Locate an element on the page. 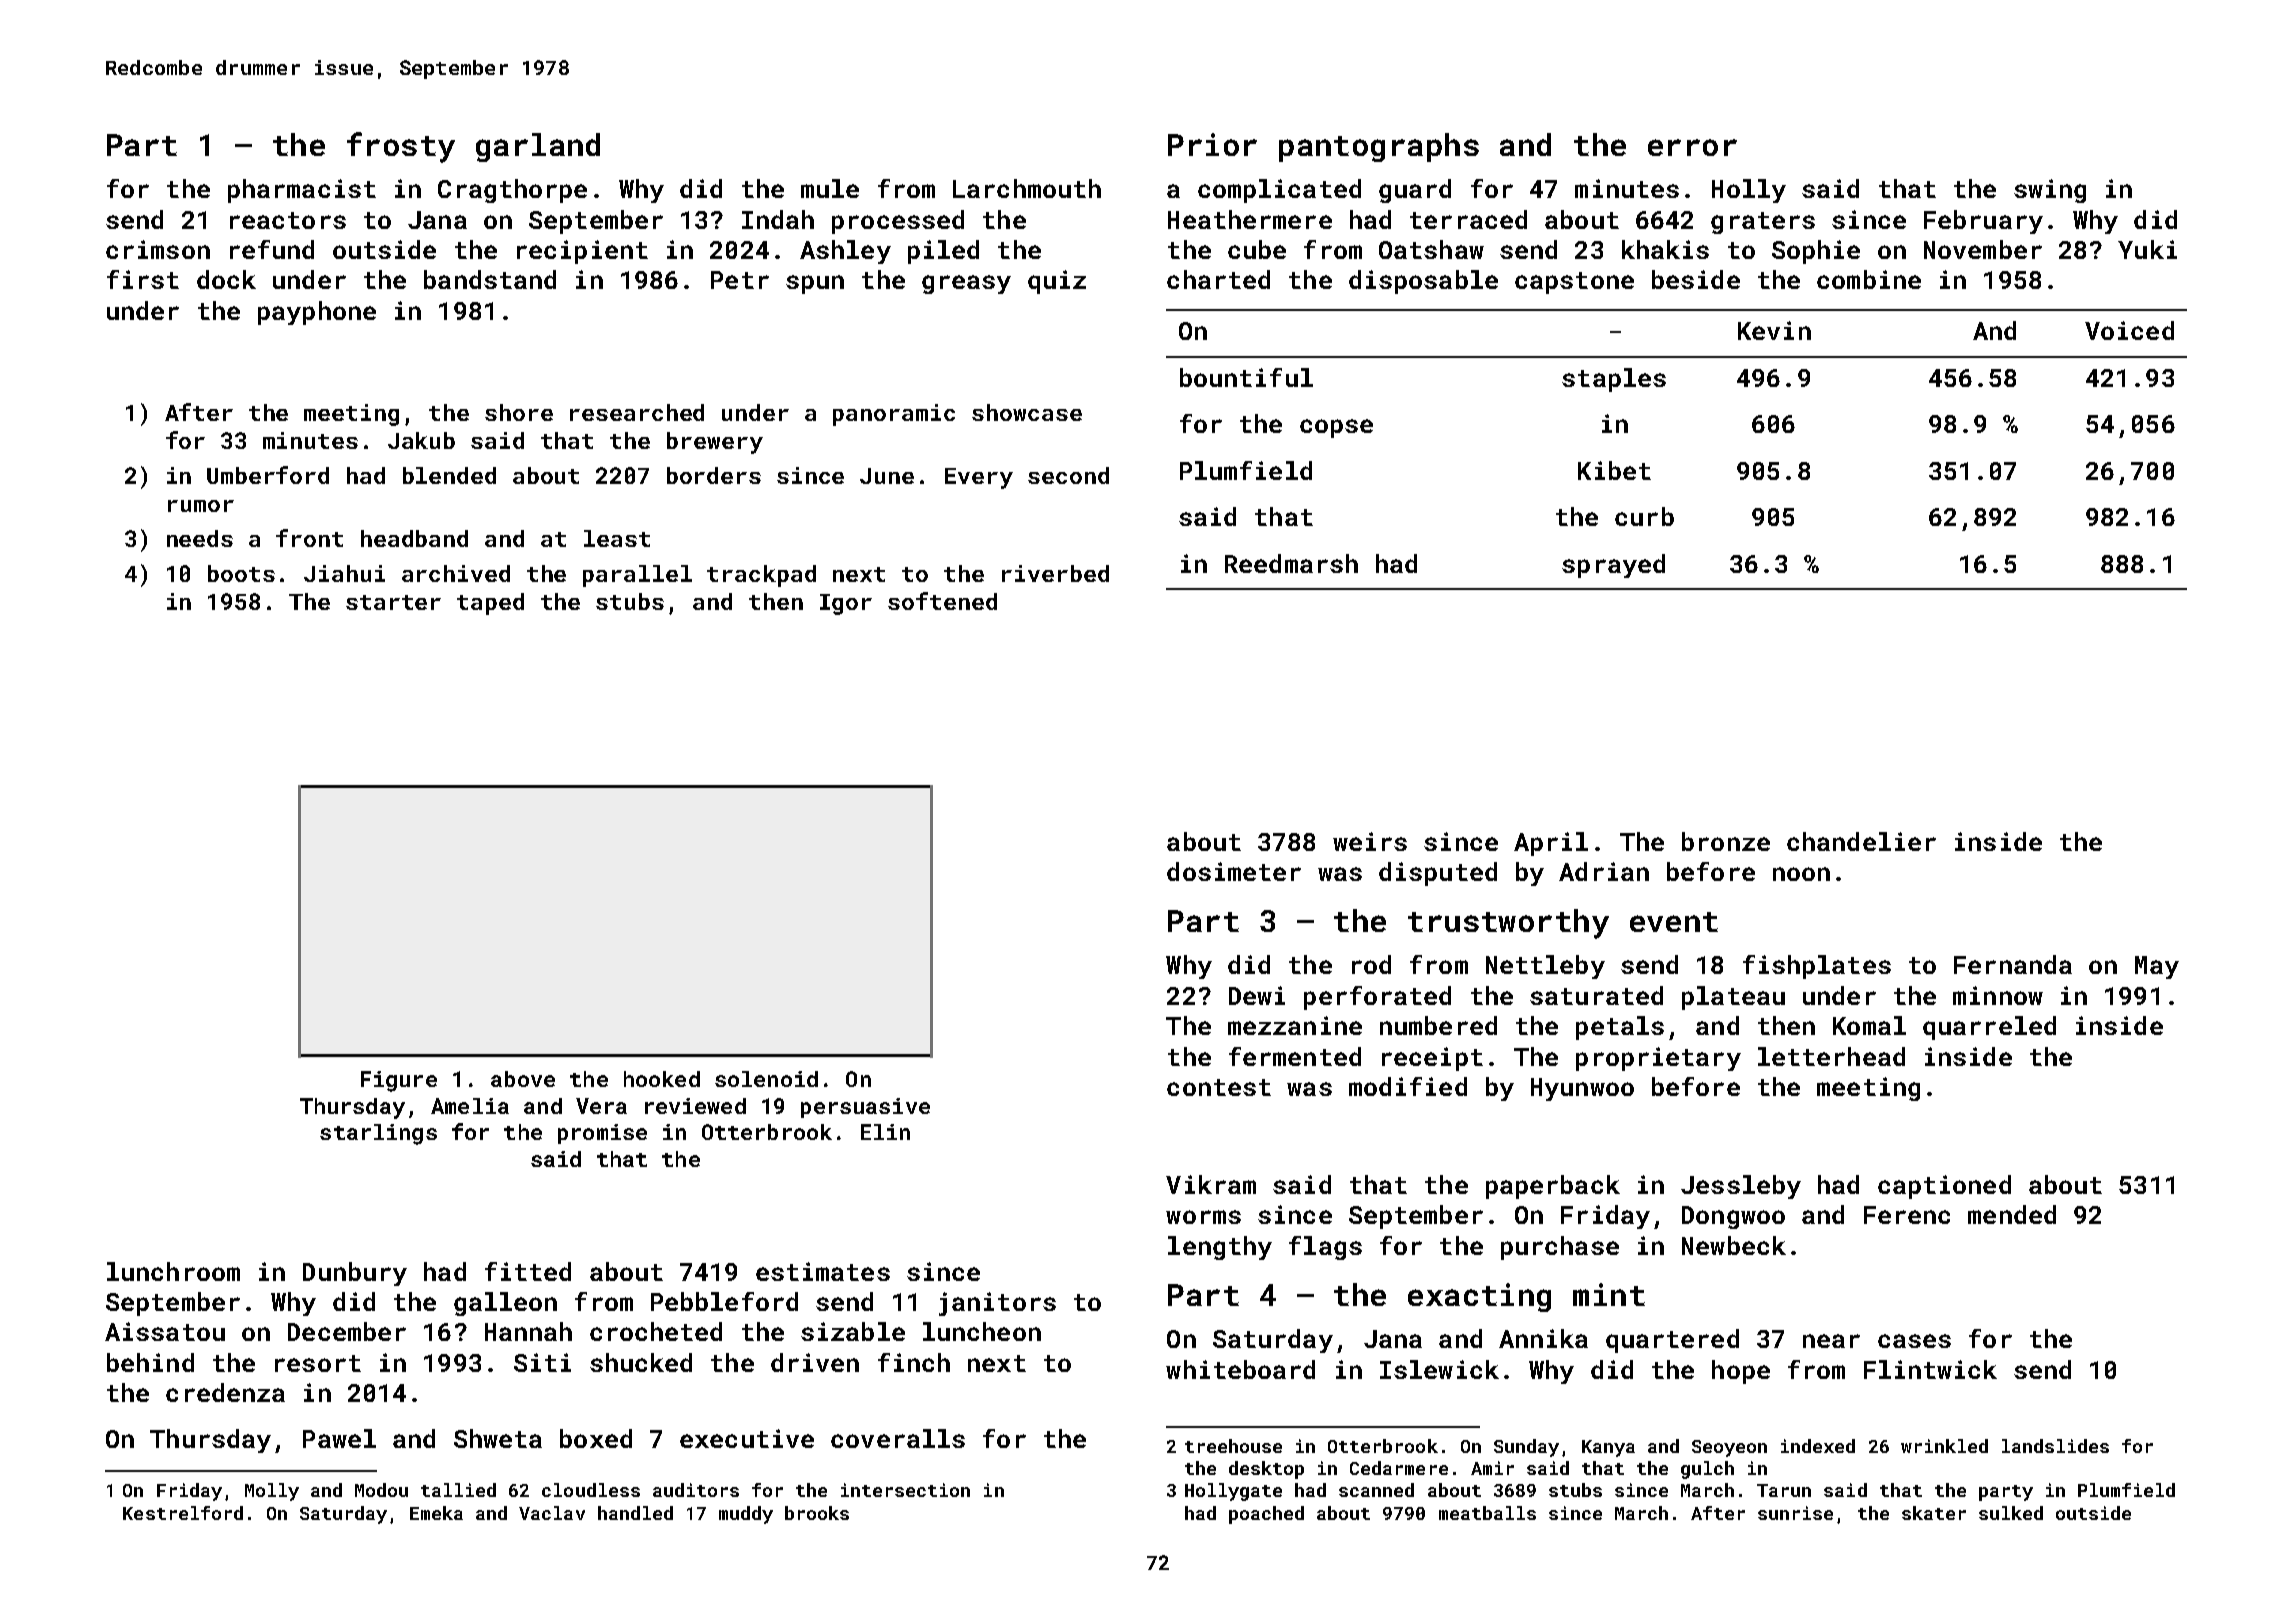 The width and height of the image is (2292, 1620). brooks is located at coordinates (817, 1513).
